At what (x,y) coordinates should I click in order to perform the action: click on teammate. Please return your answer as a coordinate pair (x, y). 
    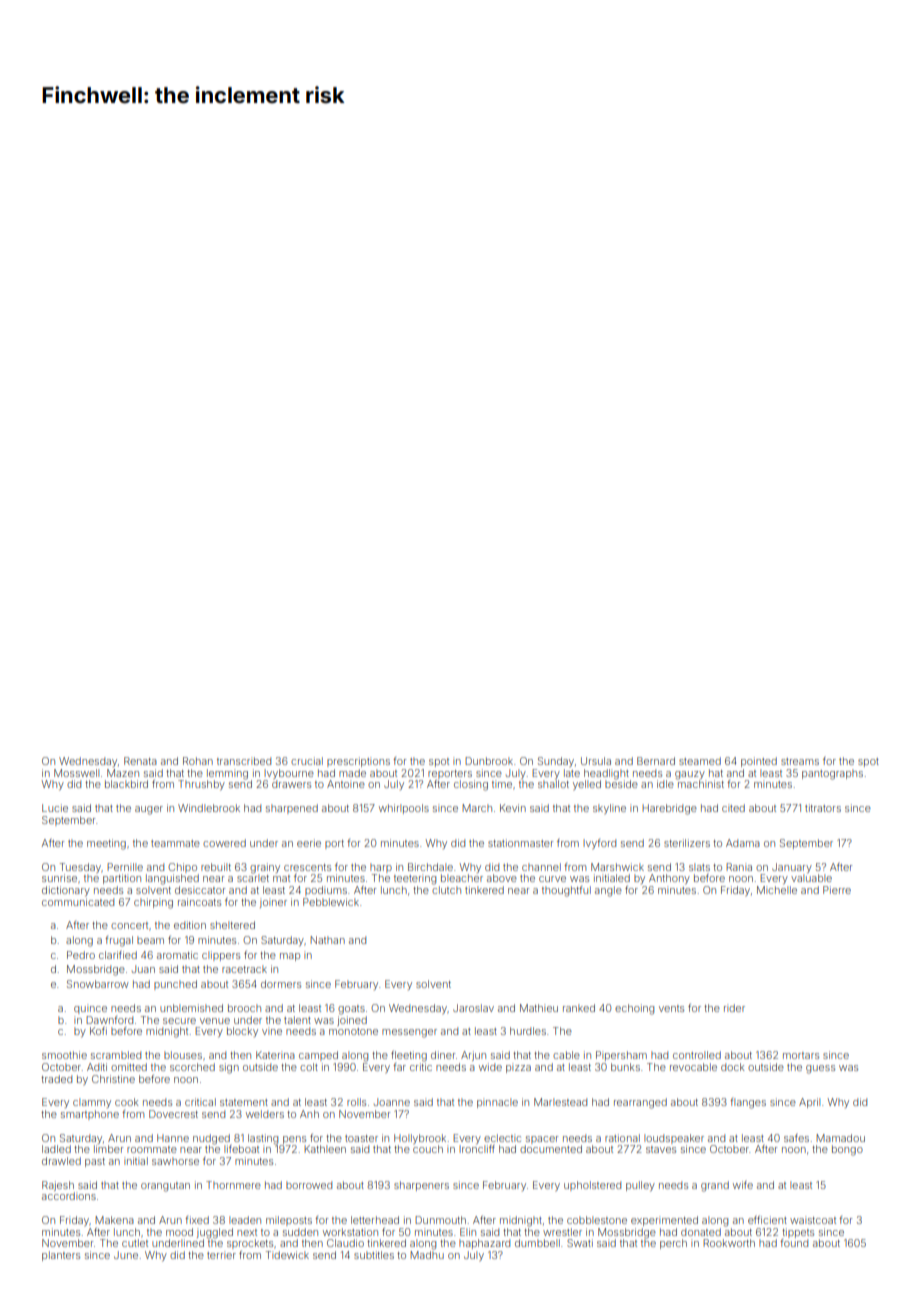
    Looking at the image, I should click on (175, 843).
